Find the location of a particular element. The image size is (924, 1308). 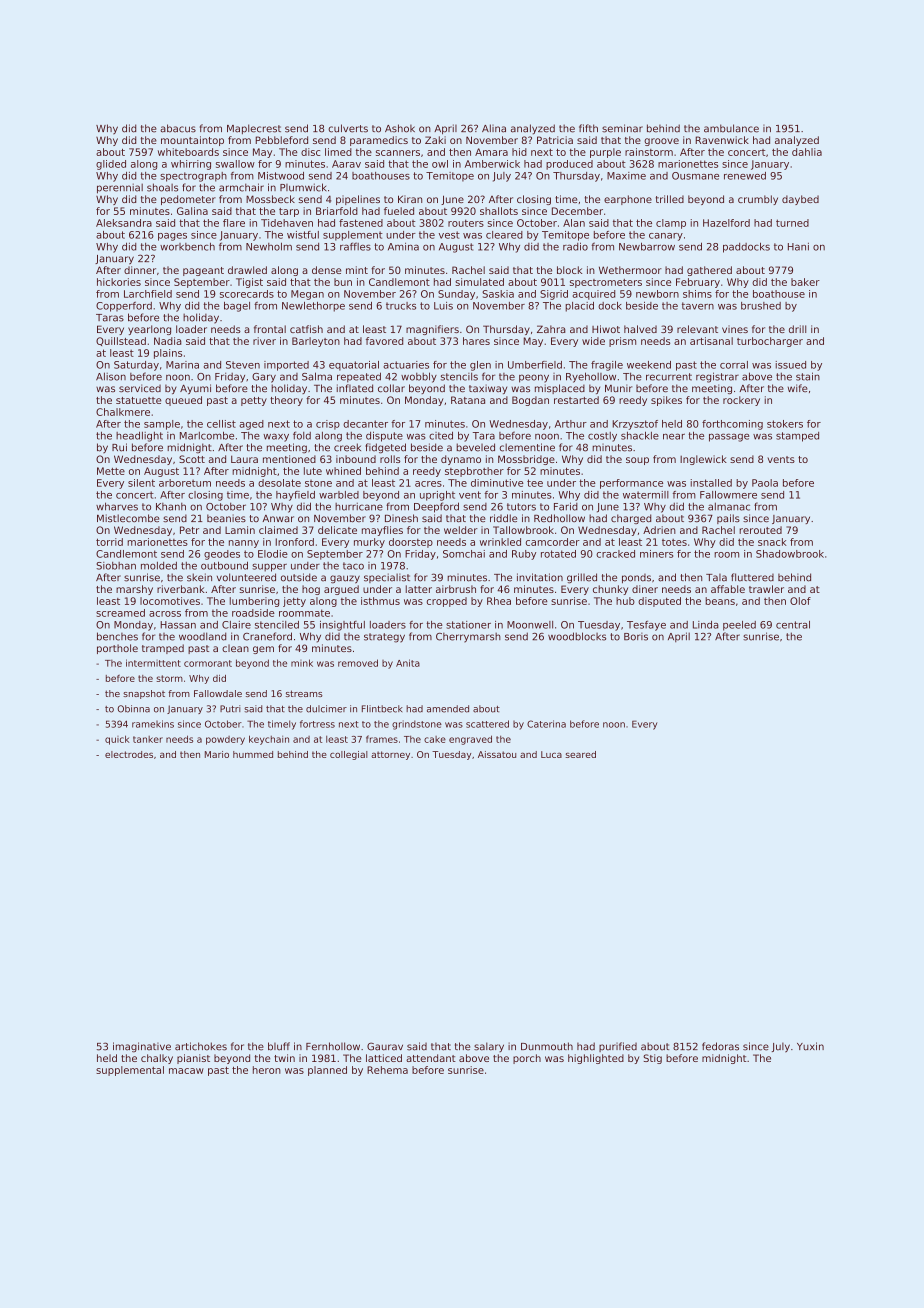

tavern is located at coordinates (698, 306).
